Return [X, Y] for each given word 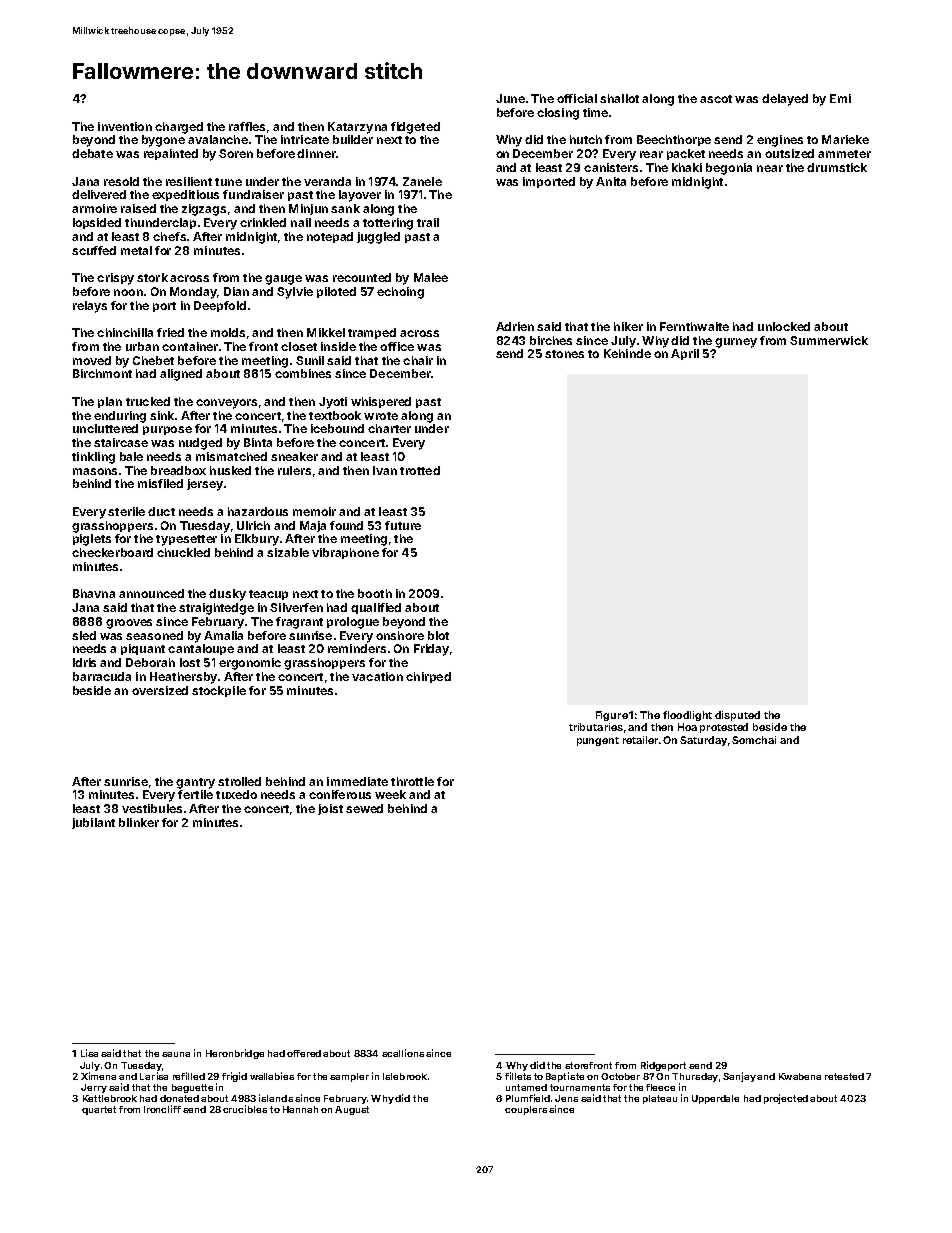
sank [345, 208]
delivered [99, 194]
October [620, 1076]
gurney [736, 343]
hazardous [258, 511]
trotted [420, 470]
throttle [412, 781]
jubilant [93, 823]
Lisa [89, 1053]
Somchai [754, 740]
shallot [619, 98]
